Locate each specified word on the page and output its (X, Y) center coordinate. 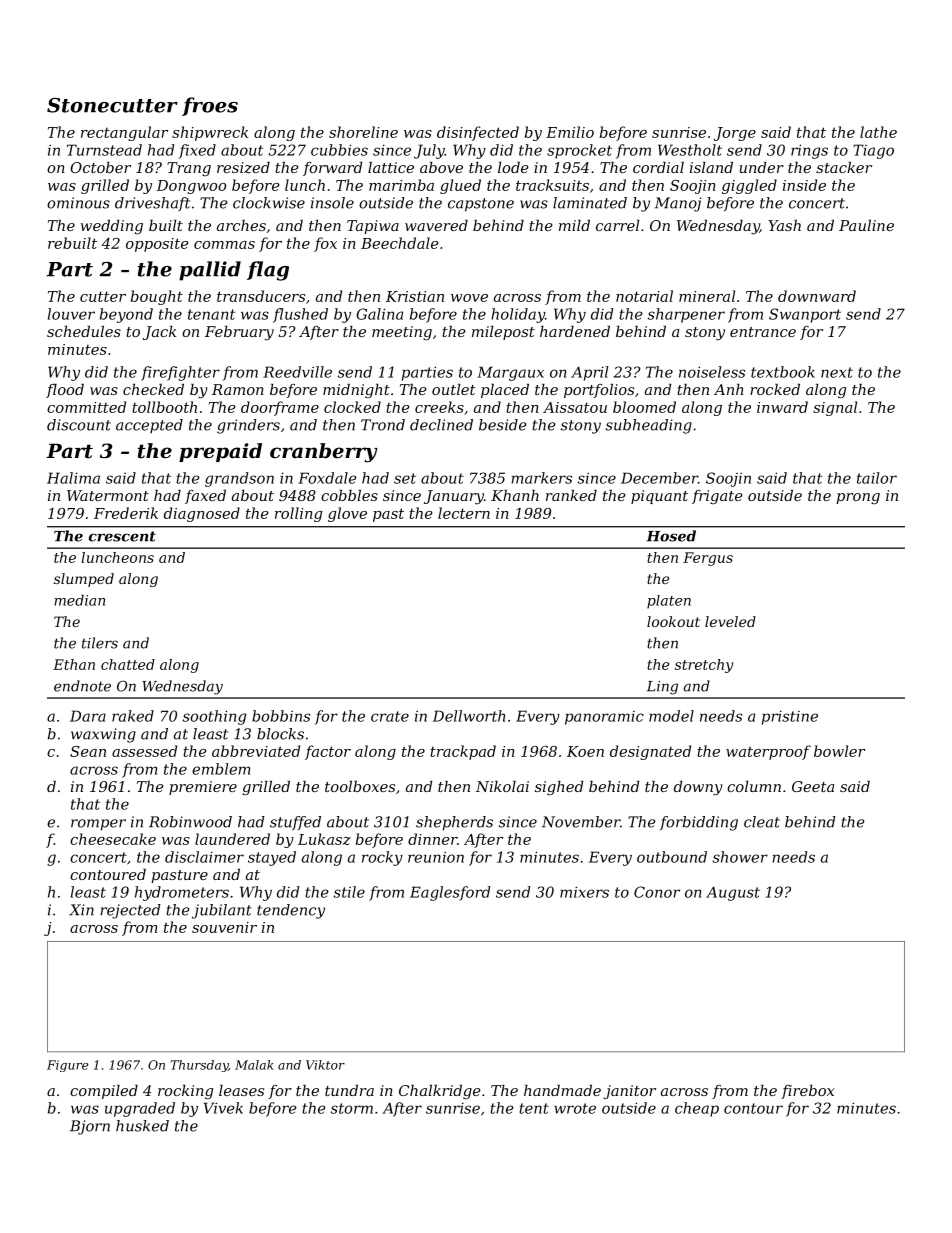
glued (460, 186)
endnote (82, 686)
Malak (254, 1065)
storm (352, 1108)
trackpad (463, 752)
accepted (149, 426)
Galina (379, 314)
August (733, 893)
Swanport (805, 315)
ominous (78, 203)
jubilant (222, 911)
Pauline (866, 225)
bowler (839, 751)
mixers (584, 892)
